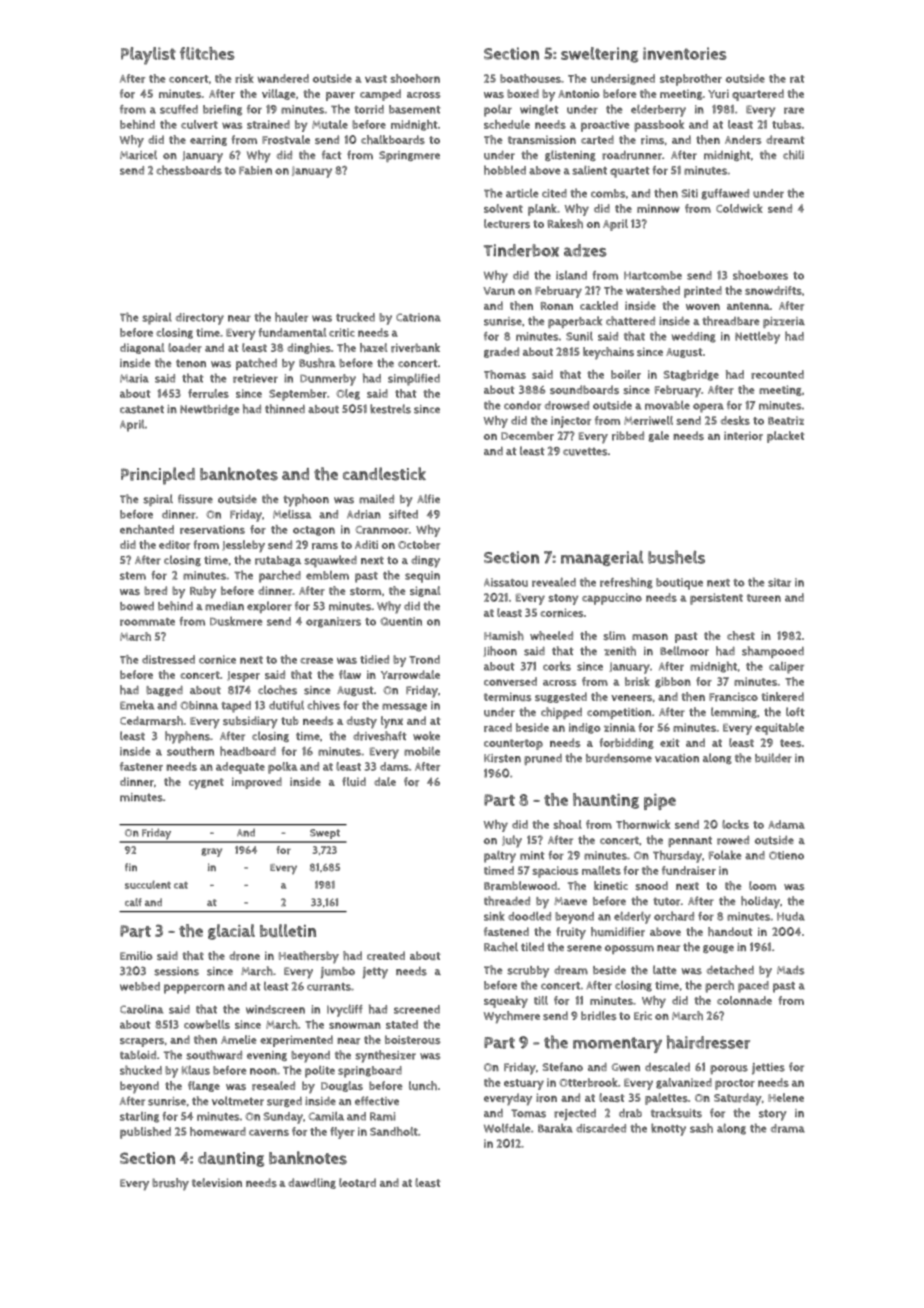  I want to click on inventories, so click(685, 53).
